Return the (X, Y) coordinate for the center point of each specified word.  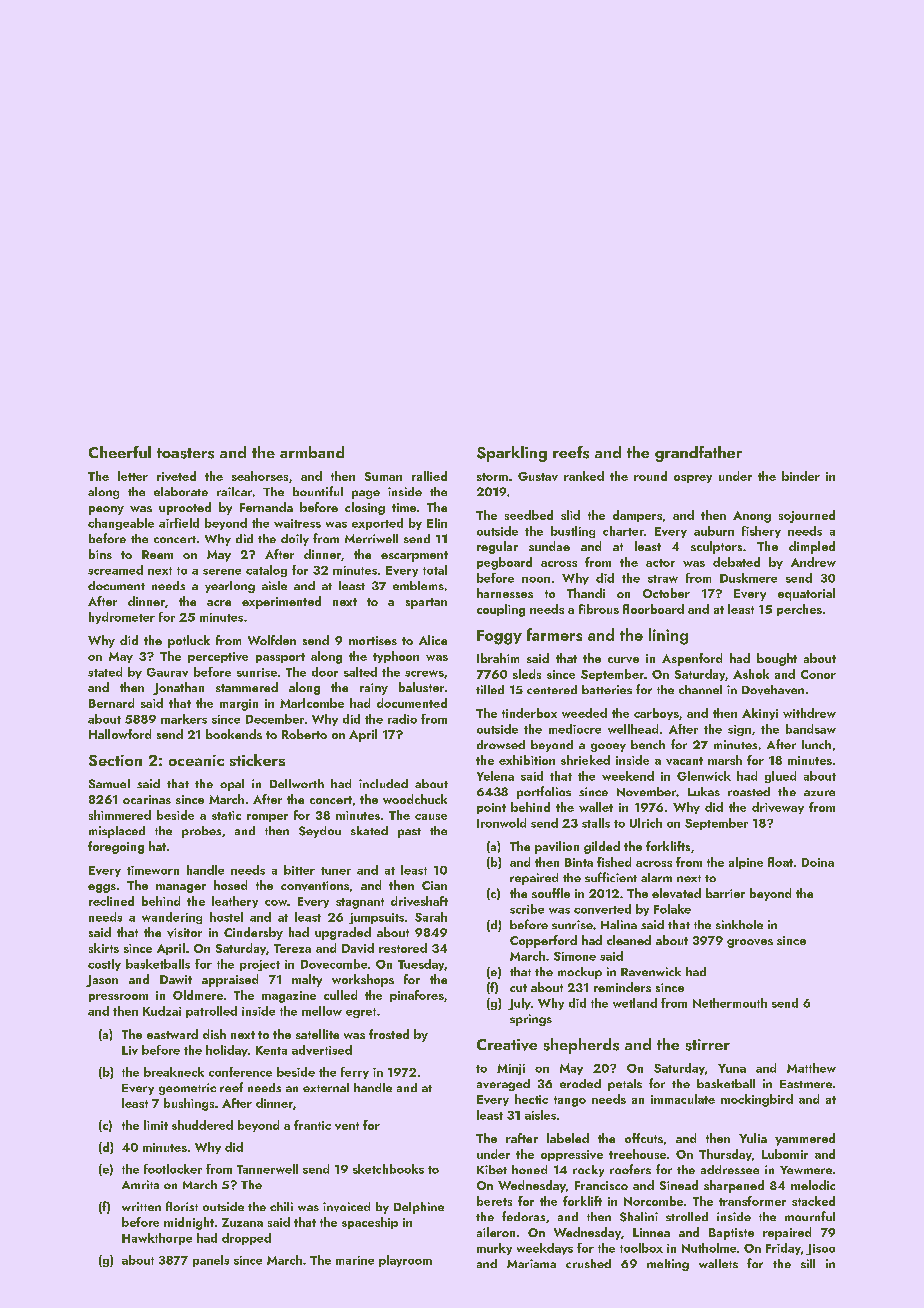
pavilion (557, 847)
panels (211, 1261)
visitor (184, 933)
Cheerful (120, 452)
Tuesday (421, 965)
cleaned (629, 940)
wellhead (633, 729)
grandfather (698, 454)
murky (494, 1249)
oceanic (196, 760)
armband (312, 452)
